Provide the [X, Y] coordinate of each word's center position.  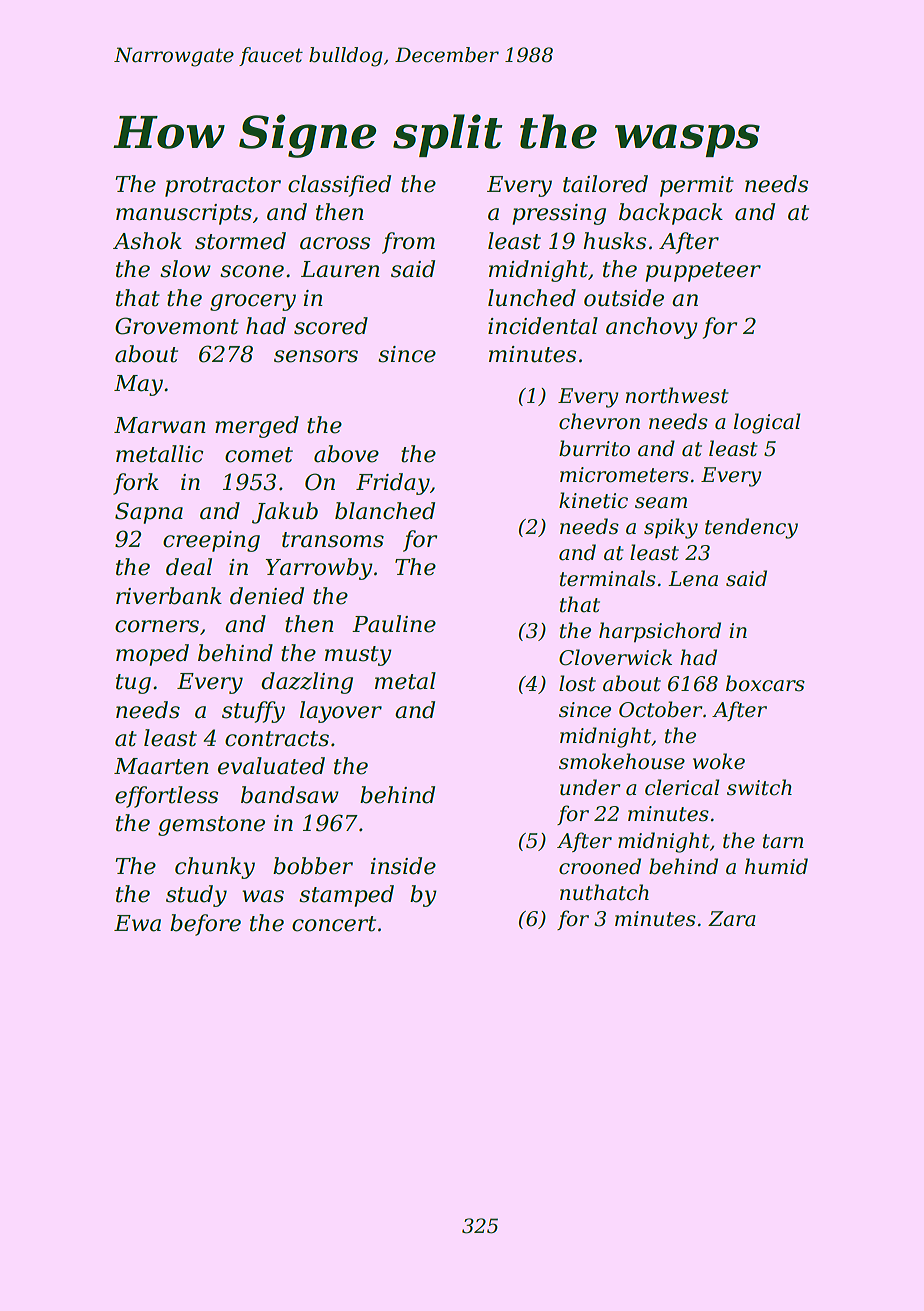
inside [403, 866]
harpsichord [660, 632]
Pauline [394, 624]
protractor [223, 187]
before [205, 925]
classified [339, 186]
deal [189, 567]
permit [697, 186]
